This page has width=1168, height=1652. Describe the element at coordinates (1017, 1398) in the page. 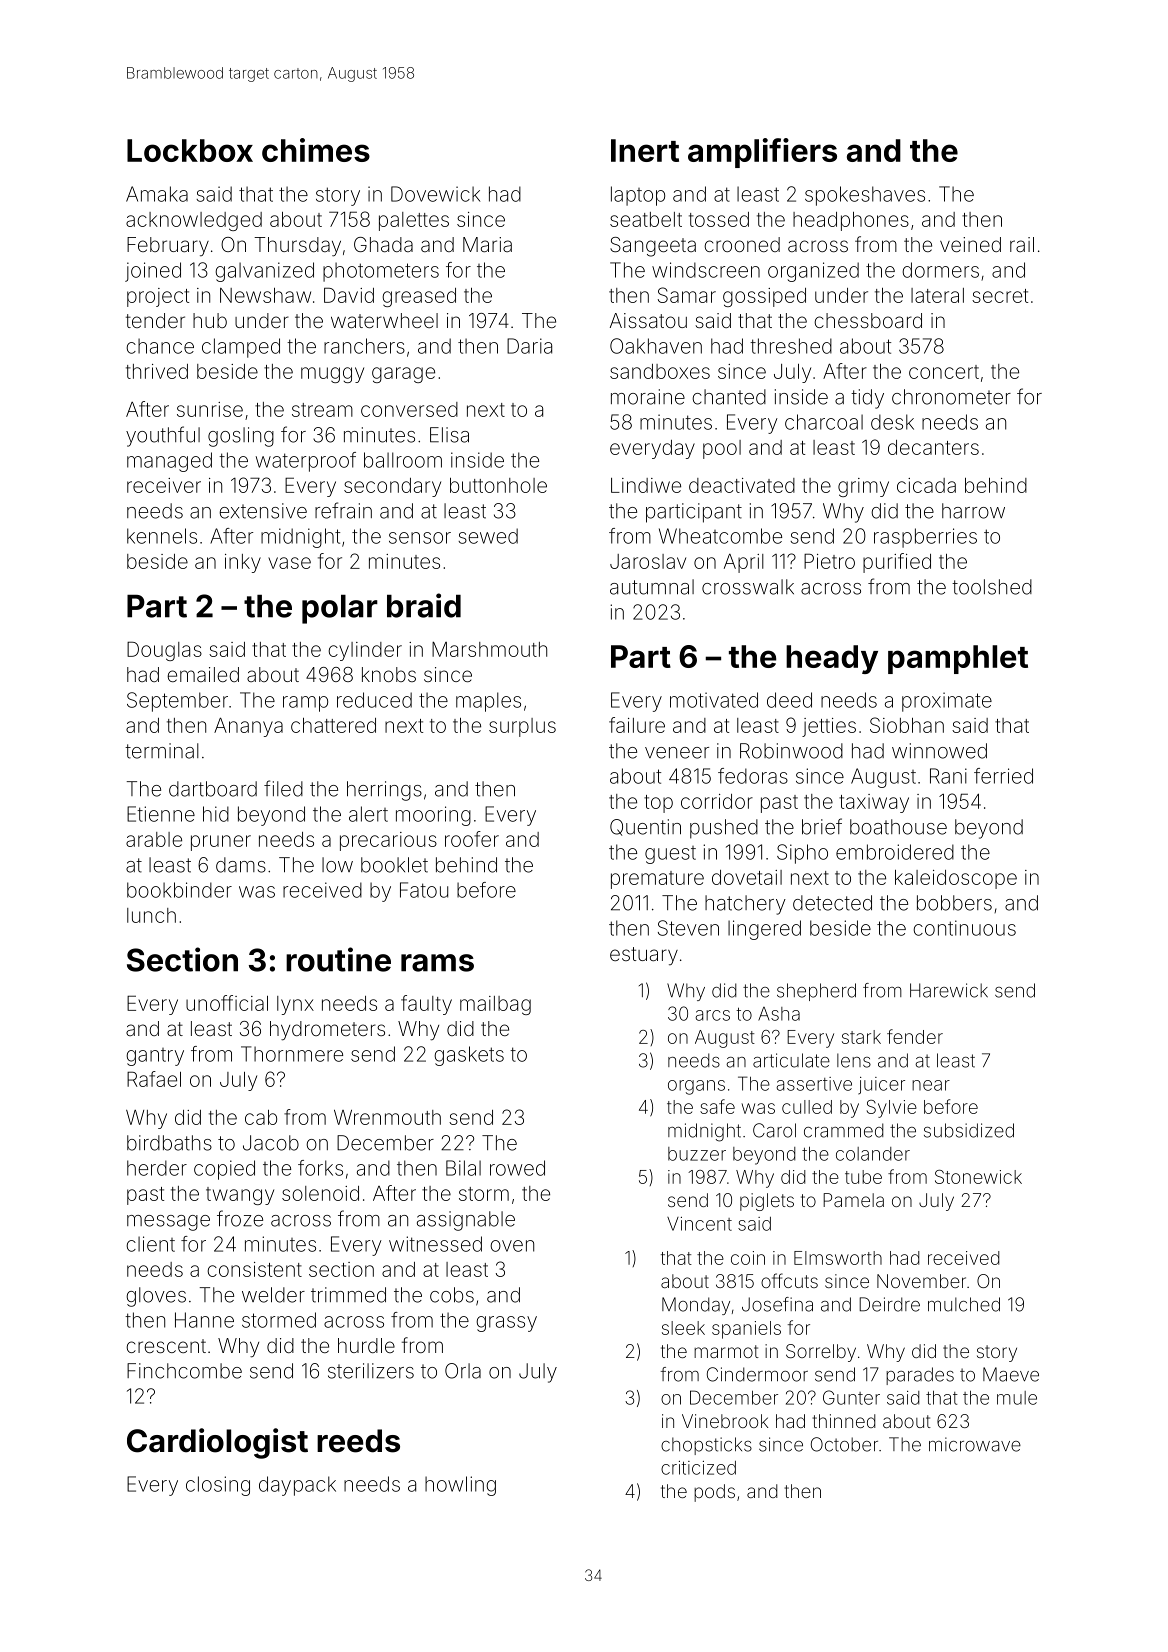

I see `mule` at that location.
